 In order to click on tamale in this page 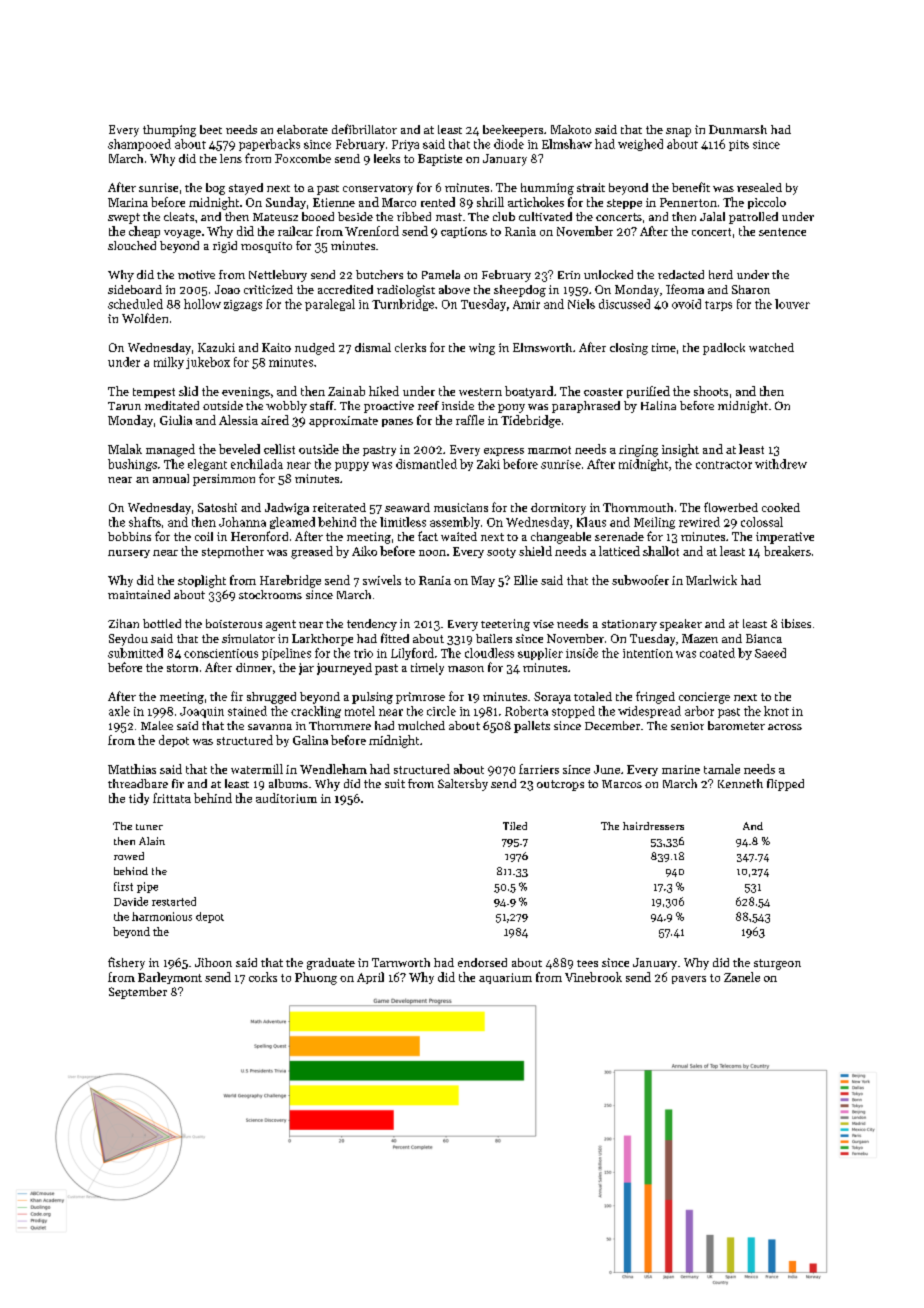, I will do `click(722, 769)`.
